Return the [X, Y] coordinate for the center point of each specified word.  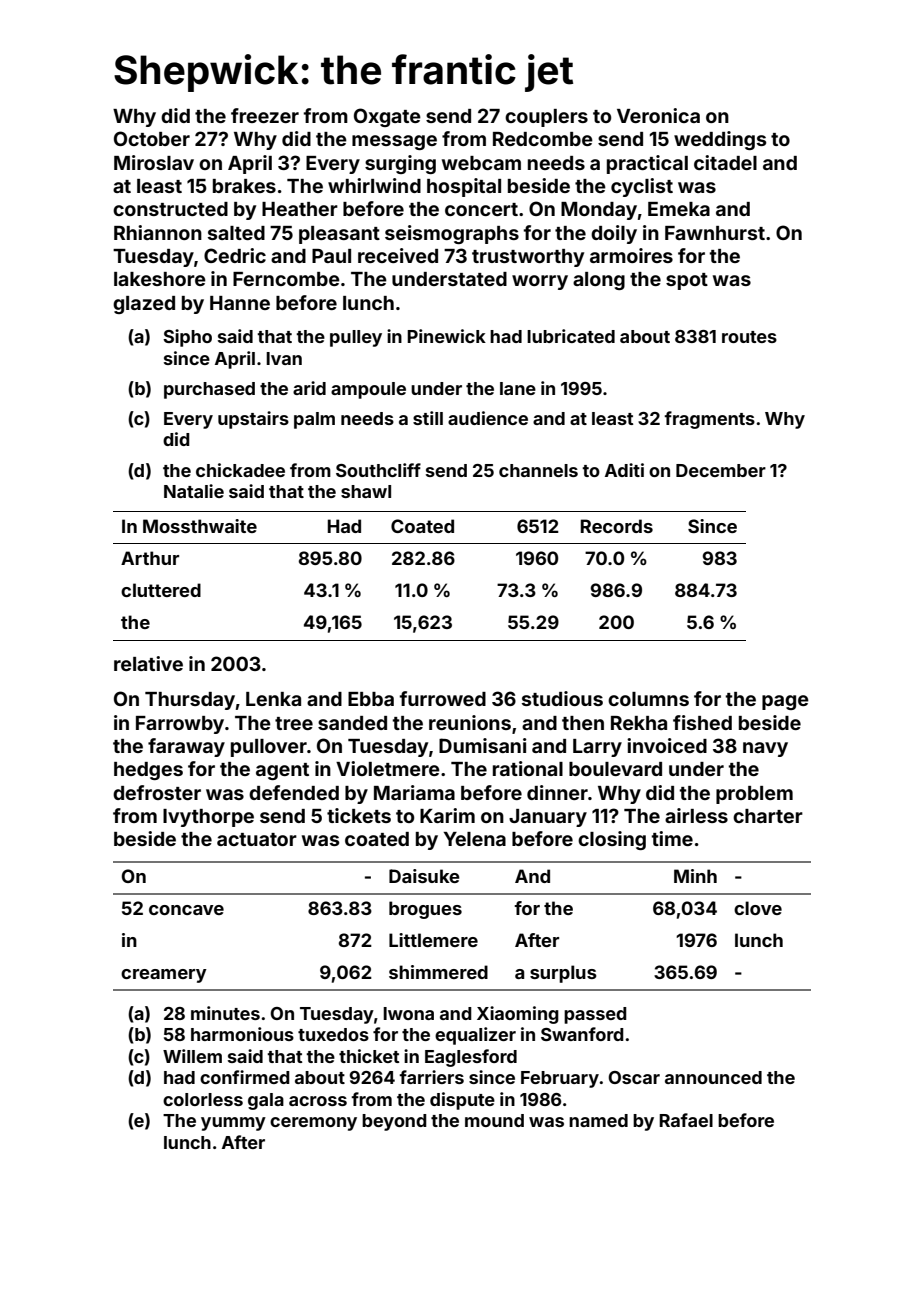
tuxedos [333, 1034]
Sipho [187, 338]
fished [702, 722]
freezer [265, 115]
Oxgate [387, 117]
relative [148, 663]
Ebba [371, 699]
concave [186, 910]
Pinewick [446, 336]
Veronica [658, 115]
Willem [192, 1056]
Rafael [686, 1120]
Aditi [624, 470]
